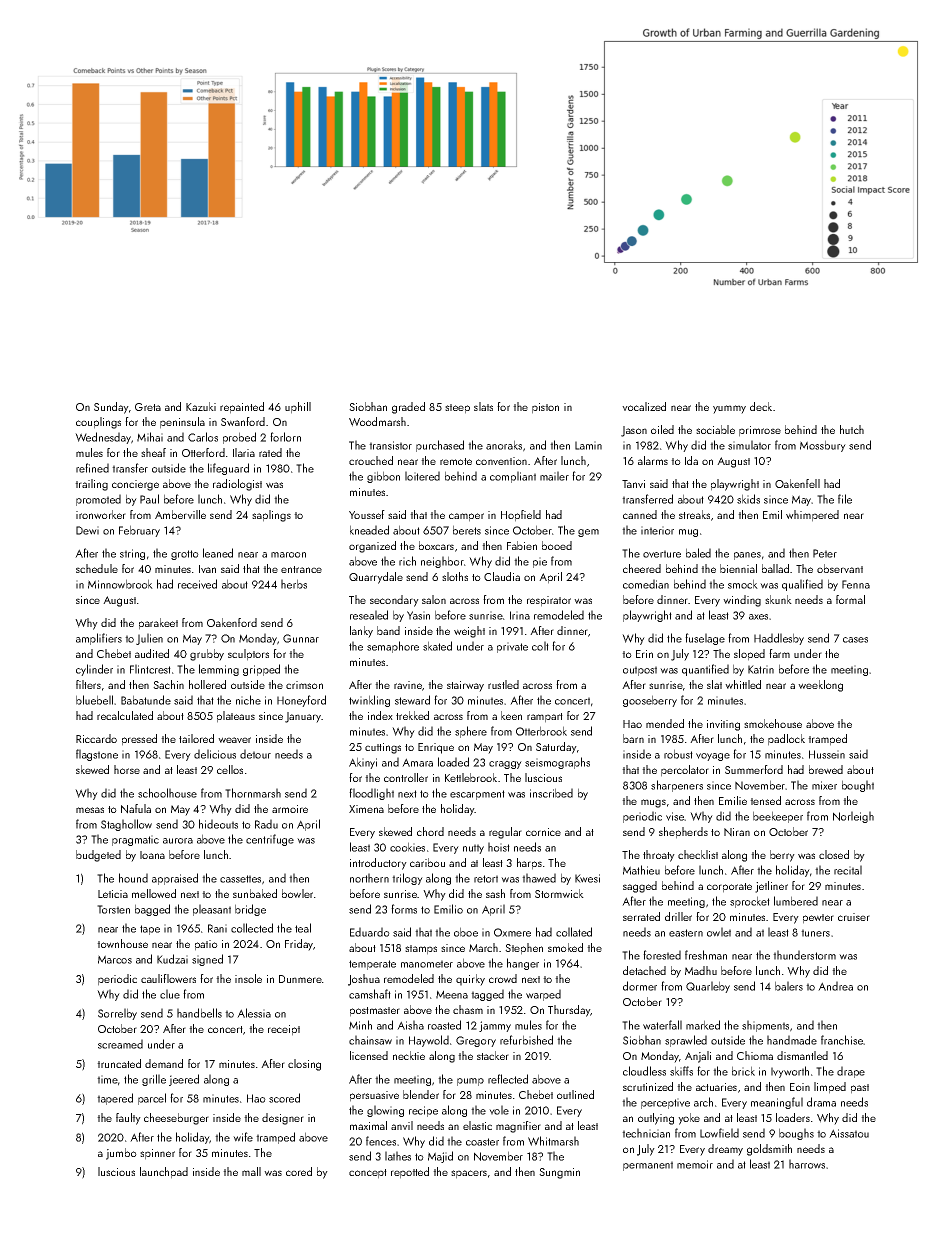 The image size is (952, 1233). Describe the element at coordinates (545, 408) in the page. I see `piston` at that location.
